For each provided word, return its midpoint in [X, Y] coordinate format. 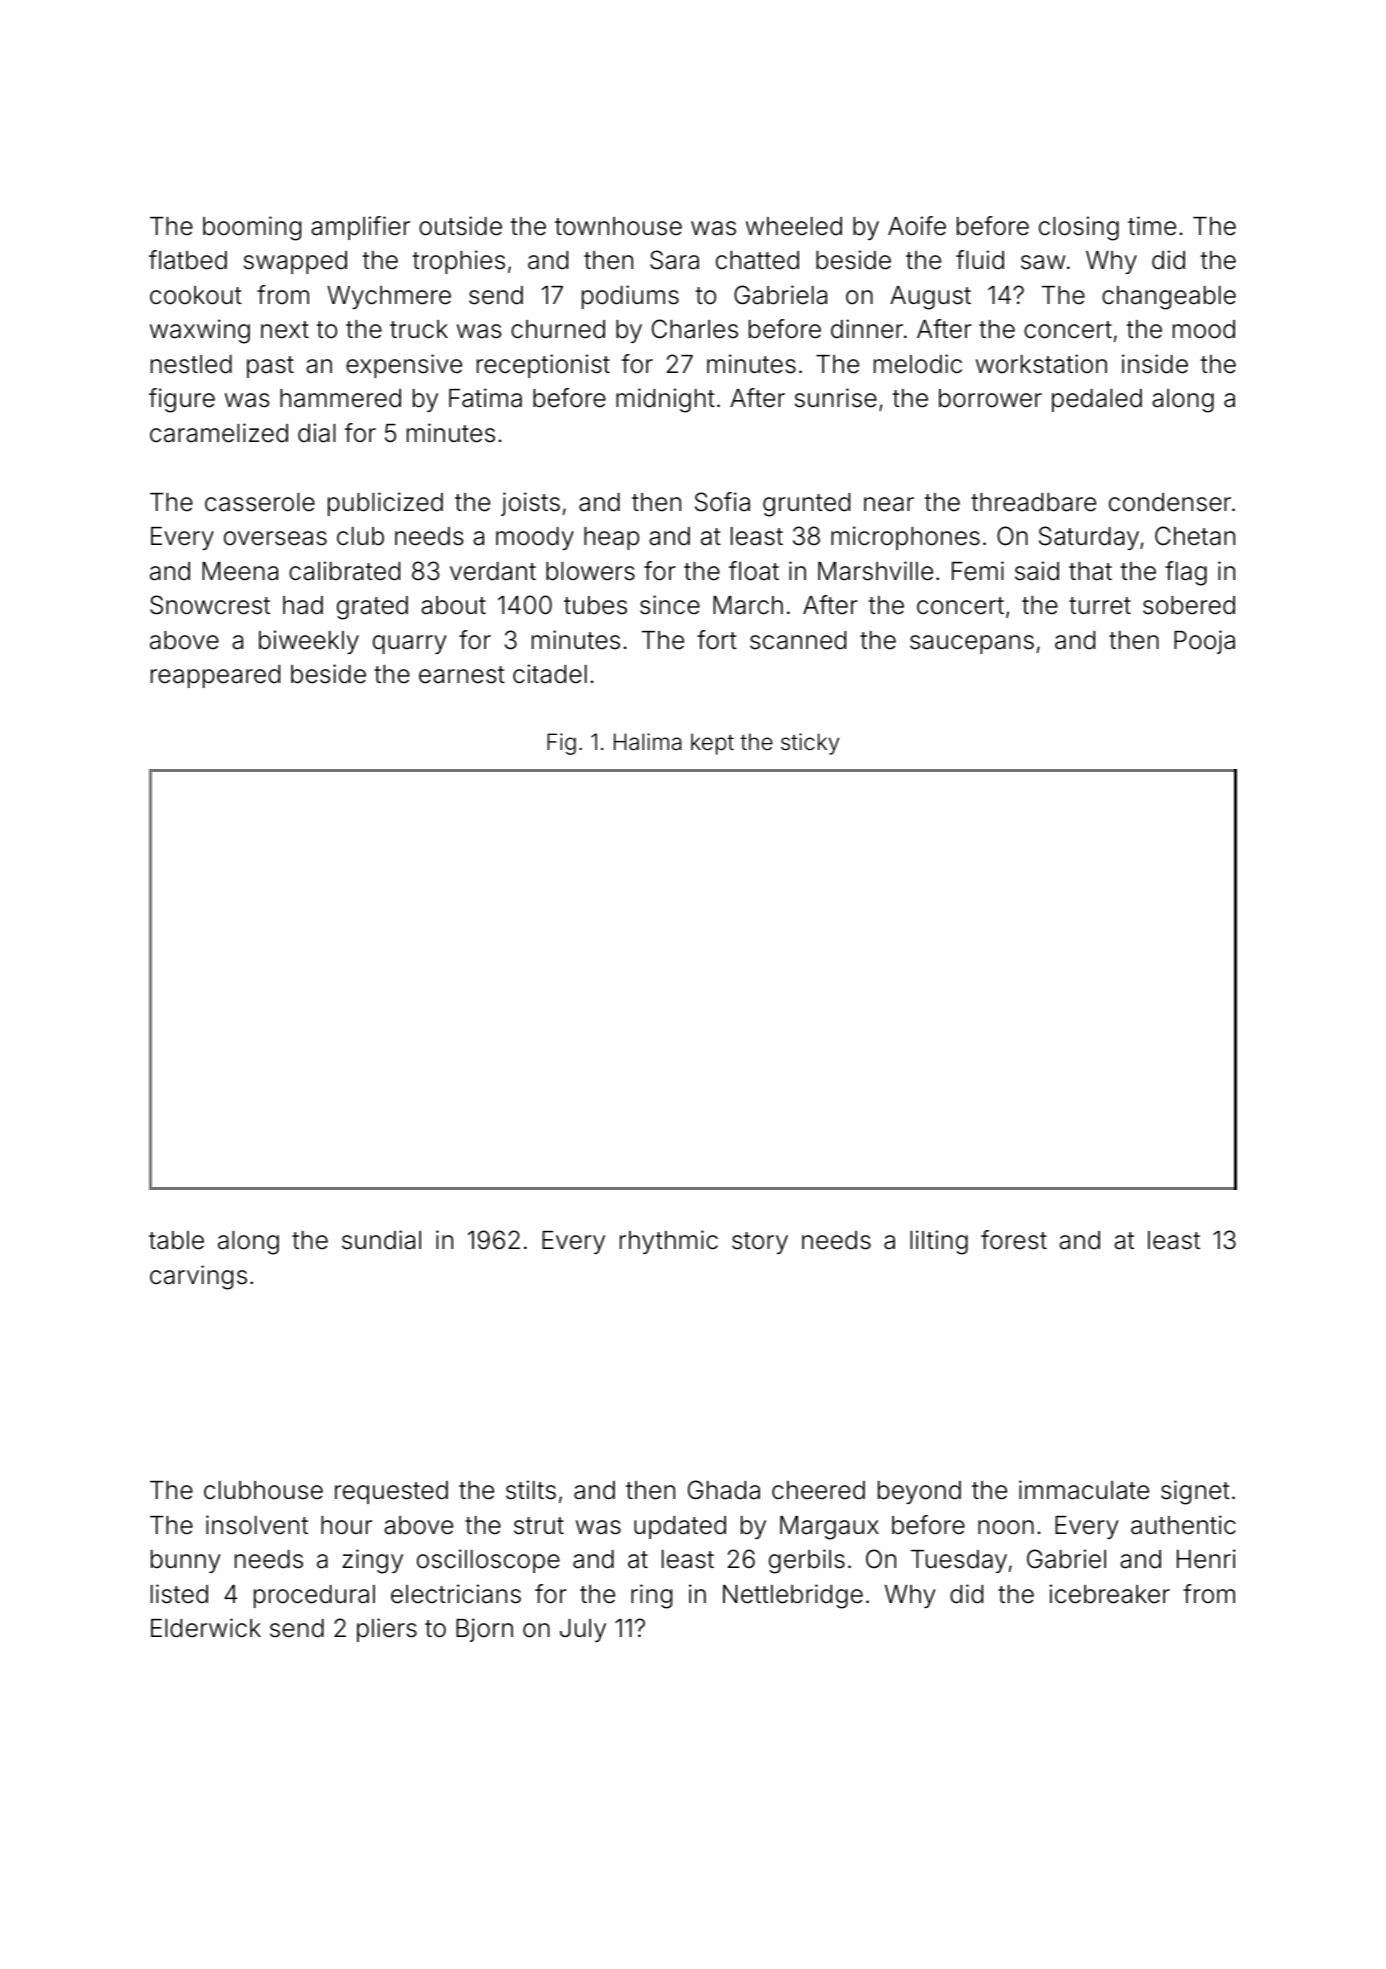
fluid [980, 260]
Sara [674, 260]
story [760, 1243]
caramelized [219, 433]
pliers [387, 1630]
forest [1014, 1240]
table [176, 1240]
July [583, 1630]
